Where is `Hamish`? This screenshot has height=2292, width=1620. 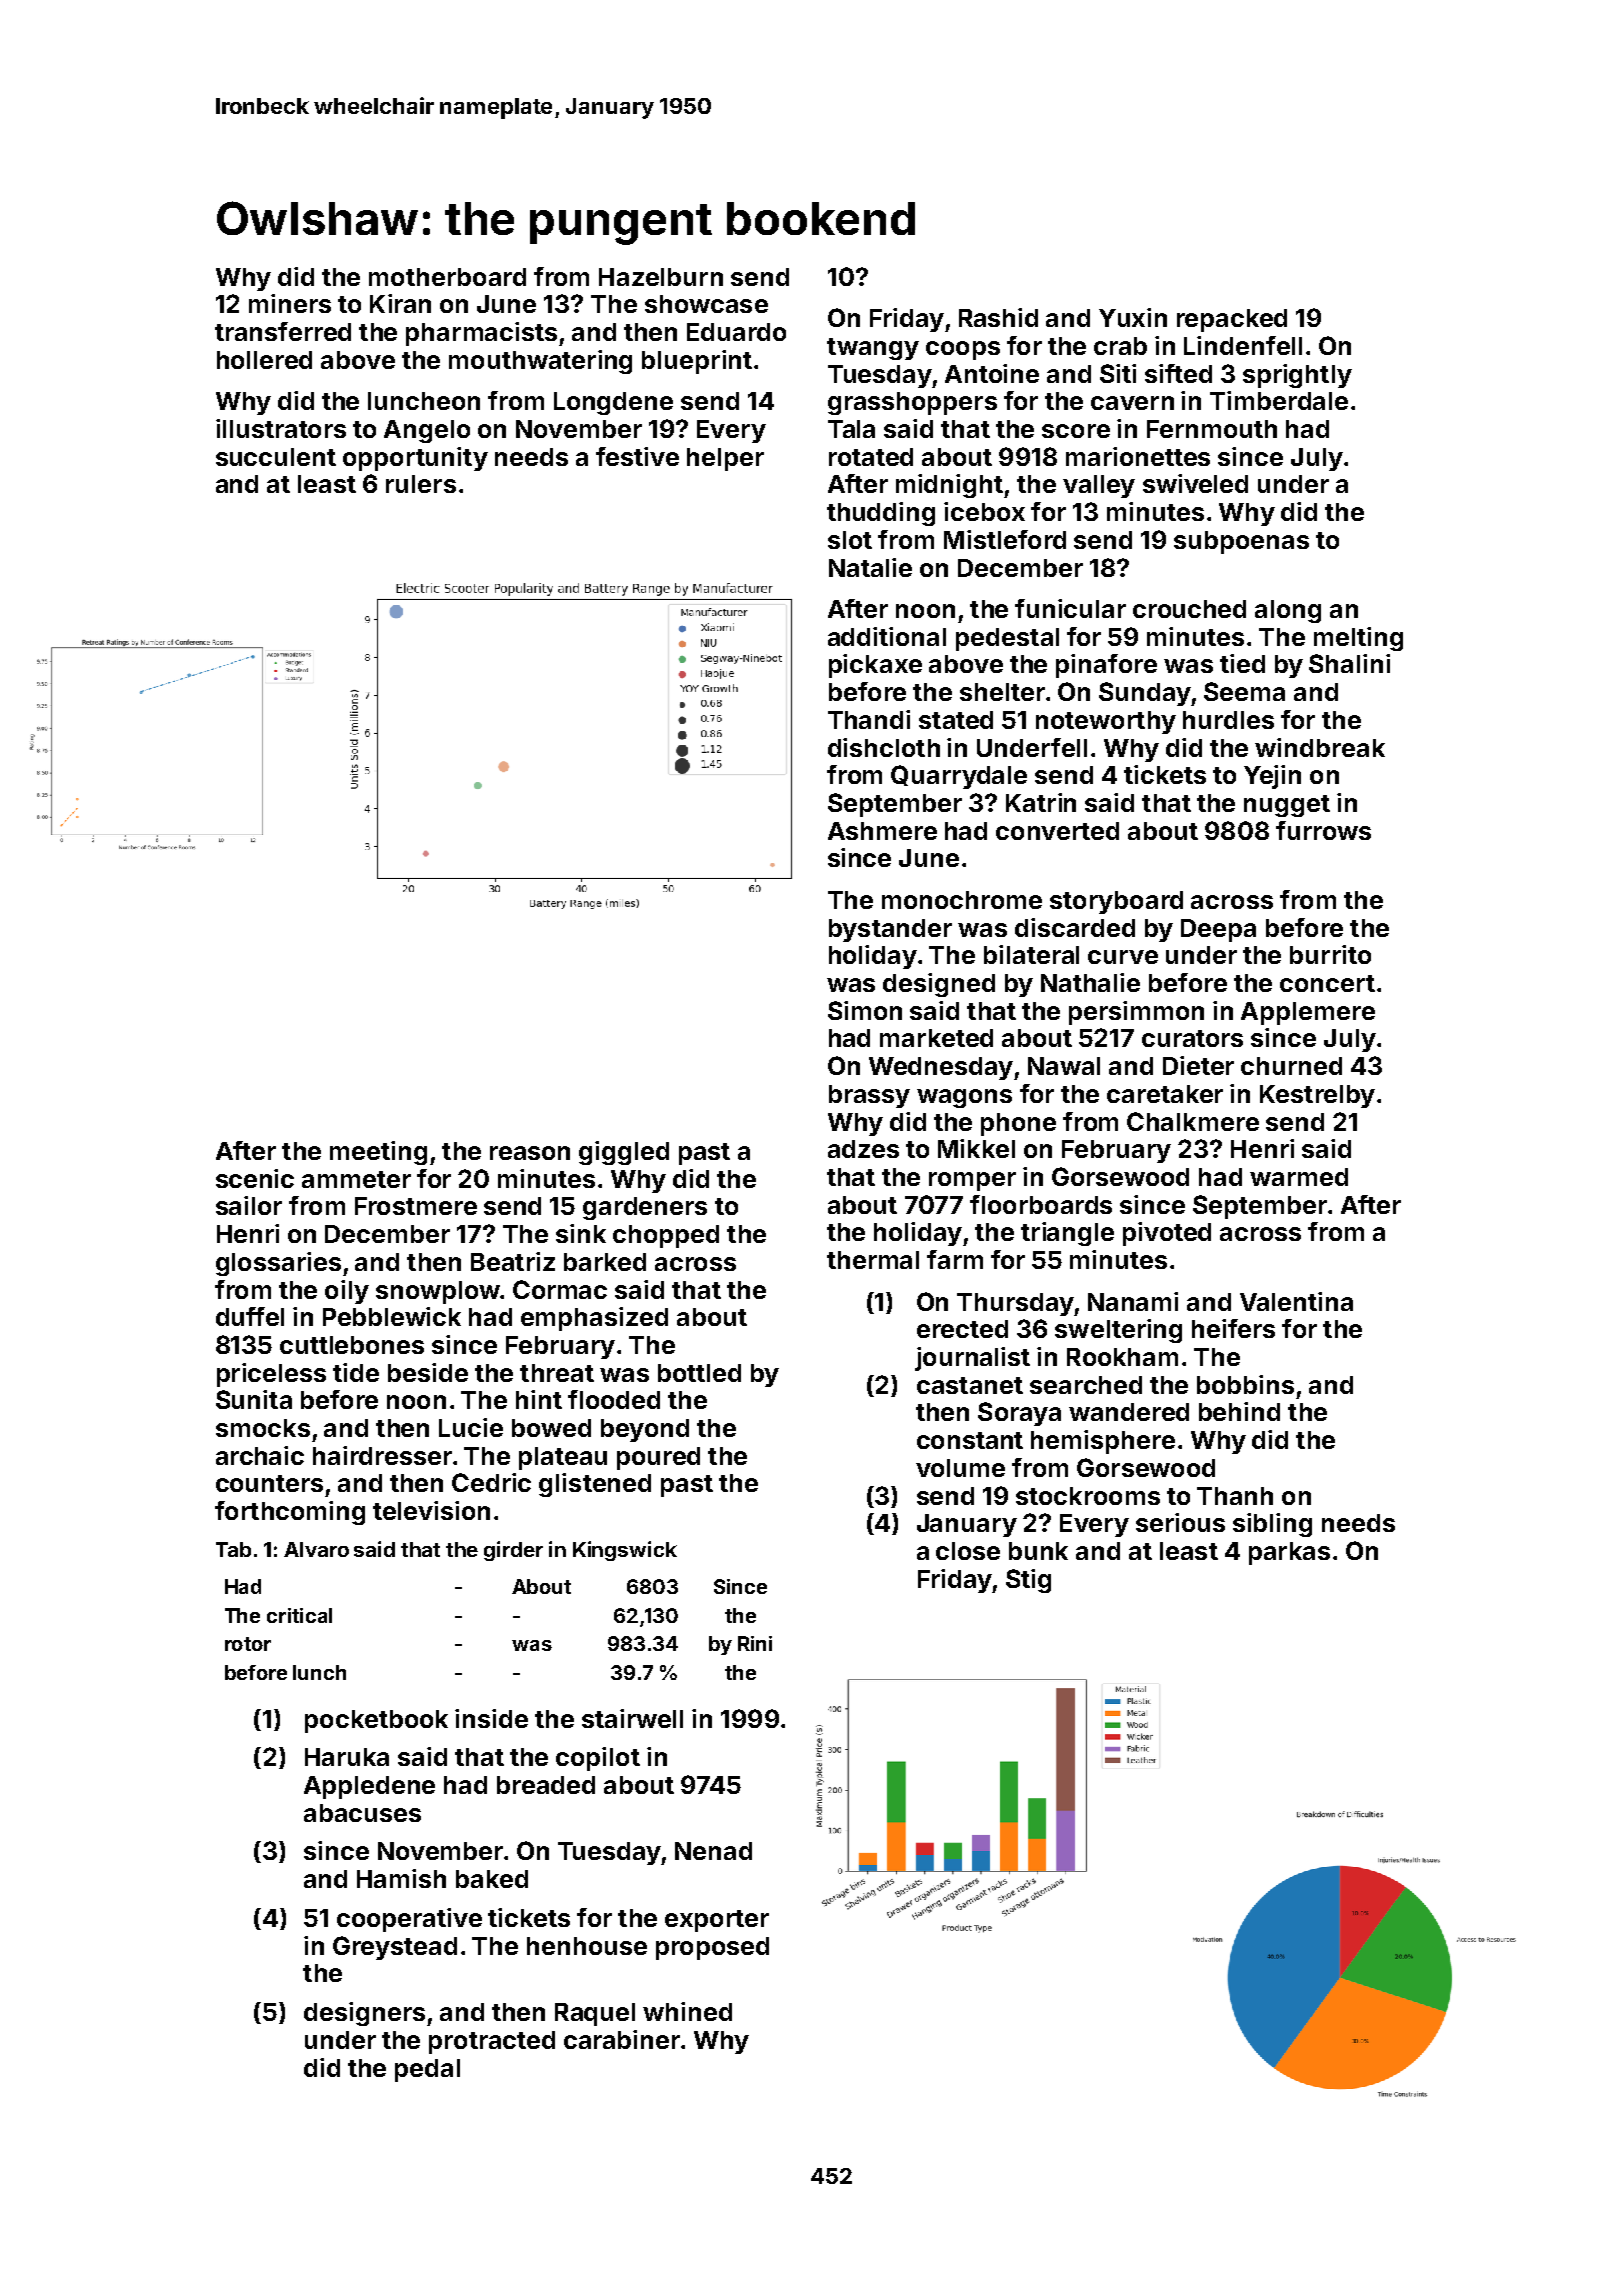
Hamish is located at coordinates (401, 1878).
